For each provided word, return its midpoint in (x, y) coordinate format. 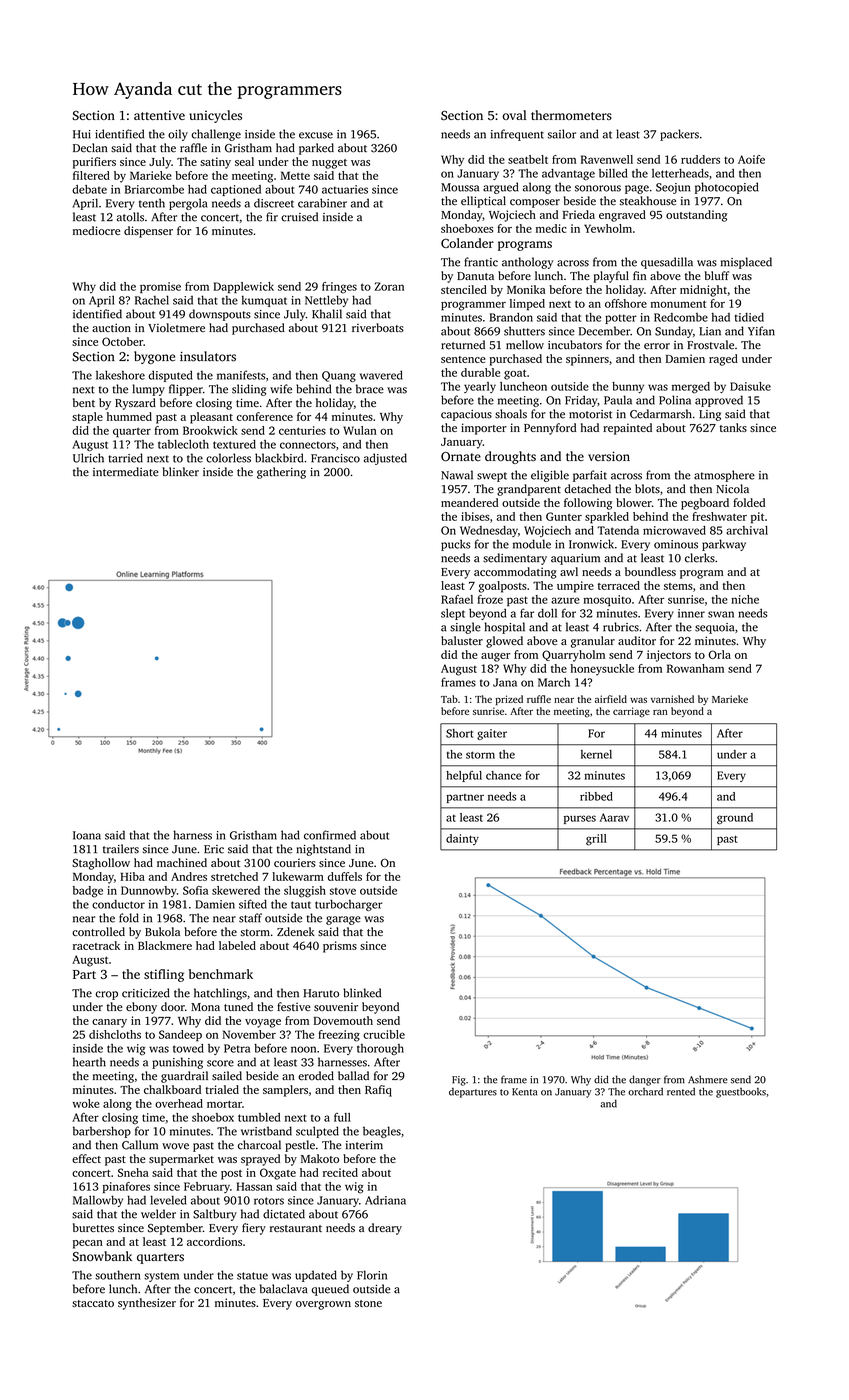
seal (244, 161)
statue (252, 1276)
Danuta (475, 276)
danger (645, 1080)
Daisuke (750, 386)
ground (735, 819)
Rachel (152, 300)
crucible (384, 1034)
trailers (121, 849)
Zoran (389, 286)
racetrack (96, 945)
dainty (462, 839)
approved (719, 401)
